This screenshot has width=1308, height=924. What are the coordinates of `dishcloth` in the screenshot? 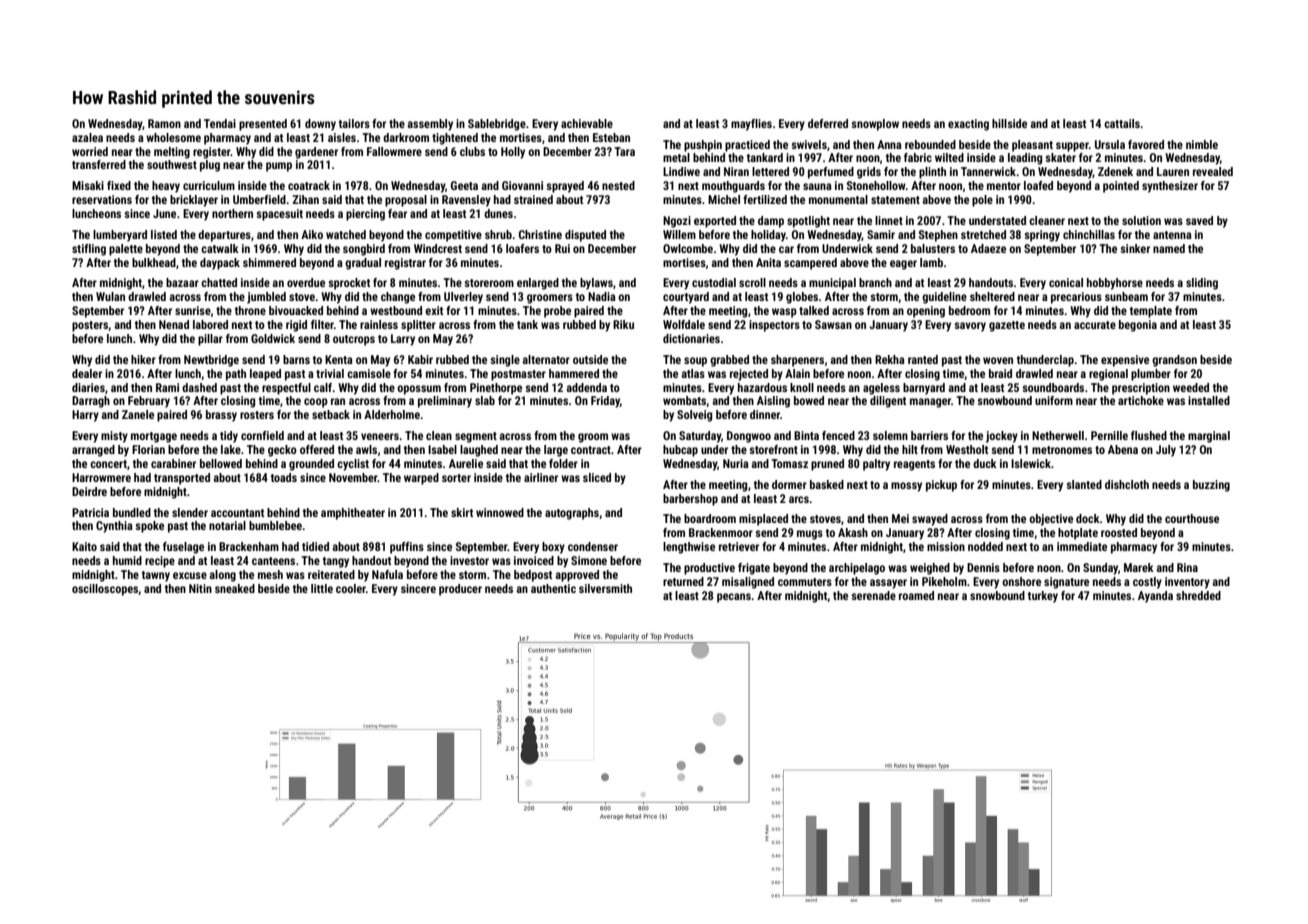 It's located at (1127, 484).
